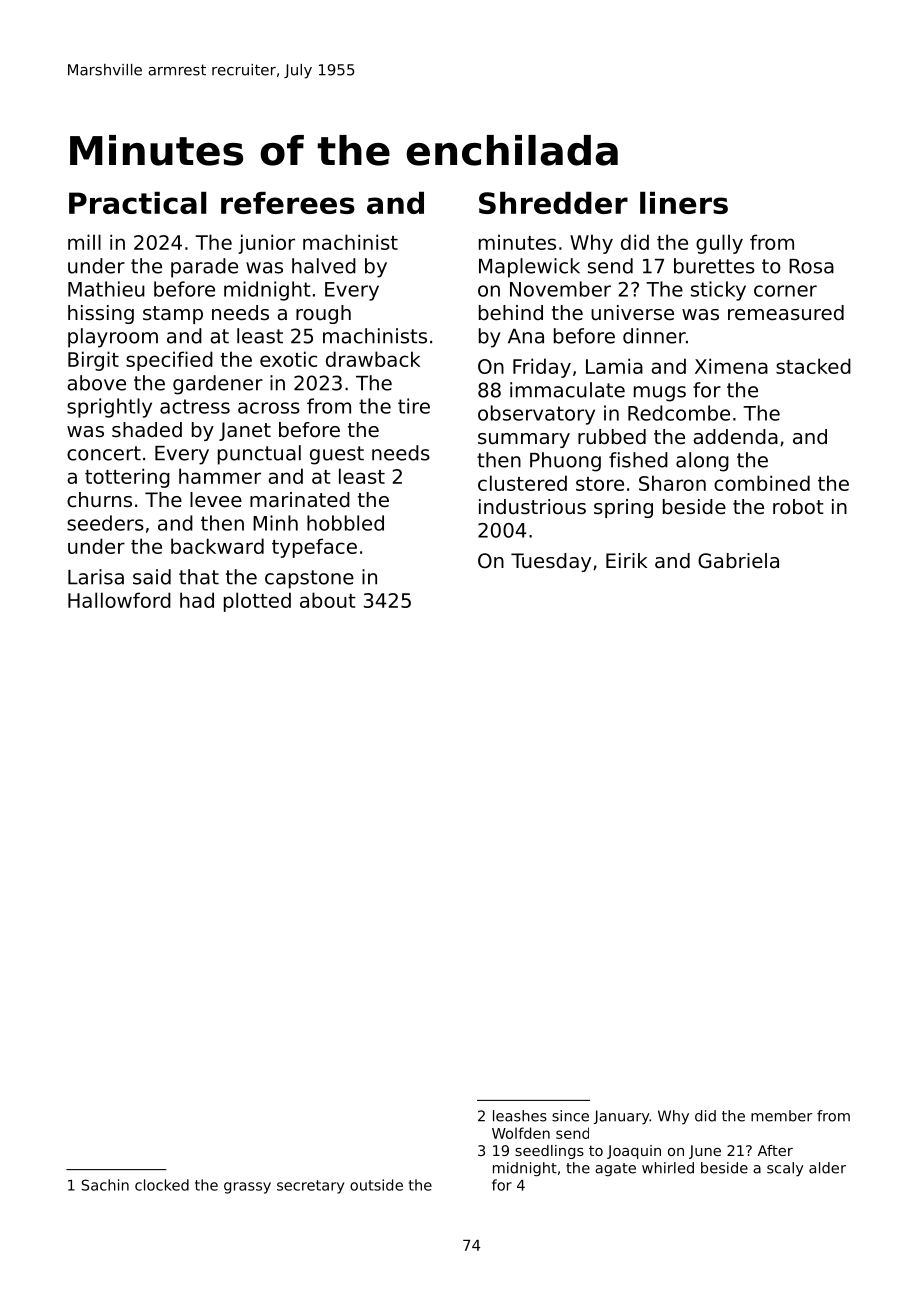  What do you see at coordinates (328, 600) in the screenshot?
I see `about` at bounding box center [328, 600].
